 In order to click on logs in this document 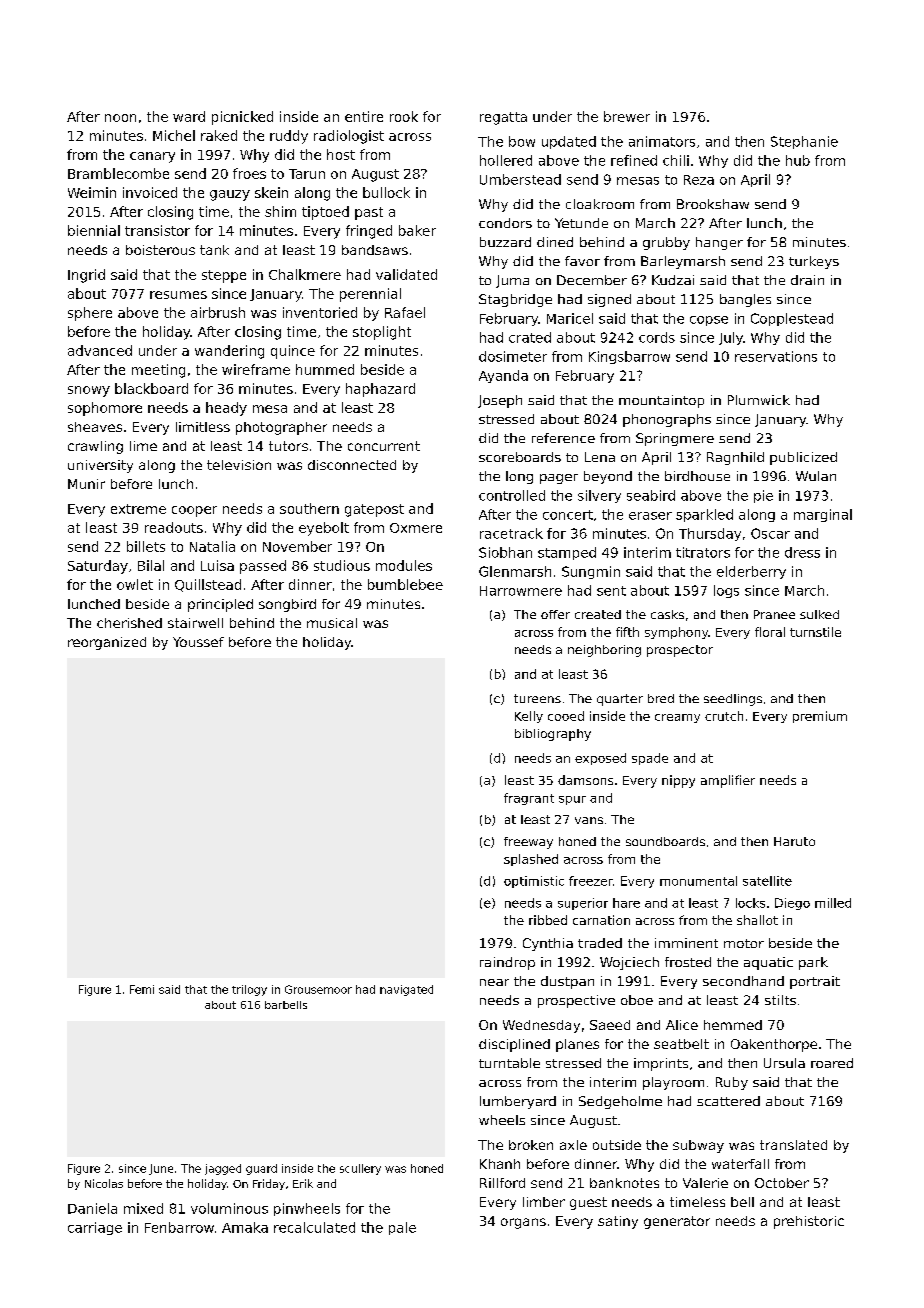, I will do `click(726, 591)`.
